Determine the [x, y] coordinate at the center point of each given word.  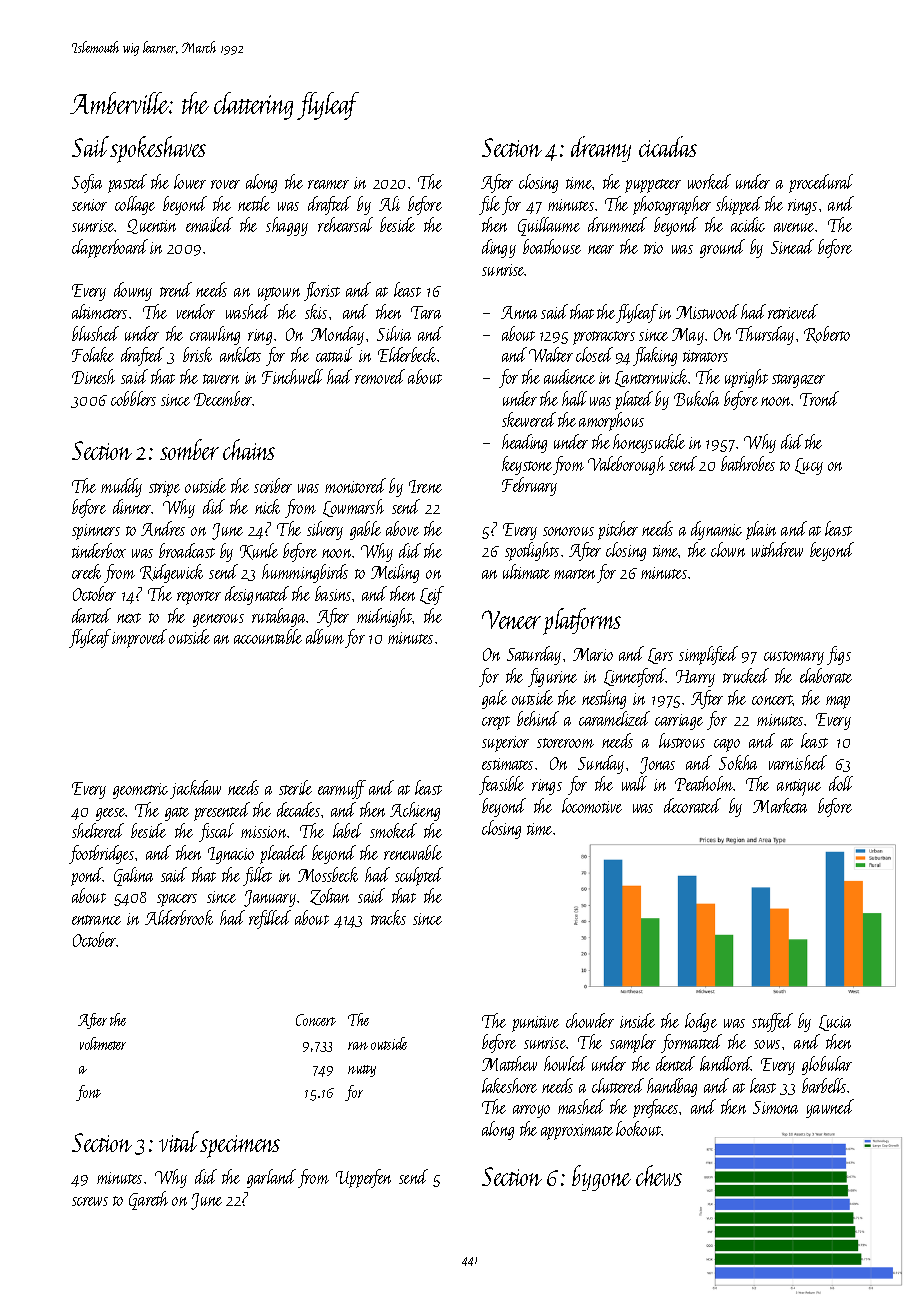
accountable [268, 636]
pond [87, 876]
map [838, 702]
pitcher [618, 530]
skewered [529, 419]
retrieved [793, 311]
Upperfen [363, 1178]
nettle [254, 203]
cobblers [133, 398]
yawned [830, 1108]
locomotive [592, 805]
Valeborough [626, 465]
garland [271, 1178]
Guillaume [549, 226]
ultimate [526, 571]
